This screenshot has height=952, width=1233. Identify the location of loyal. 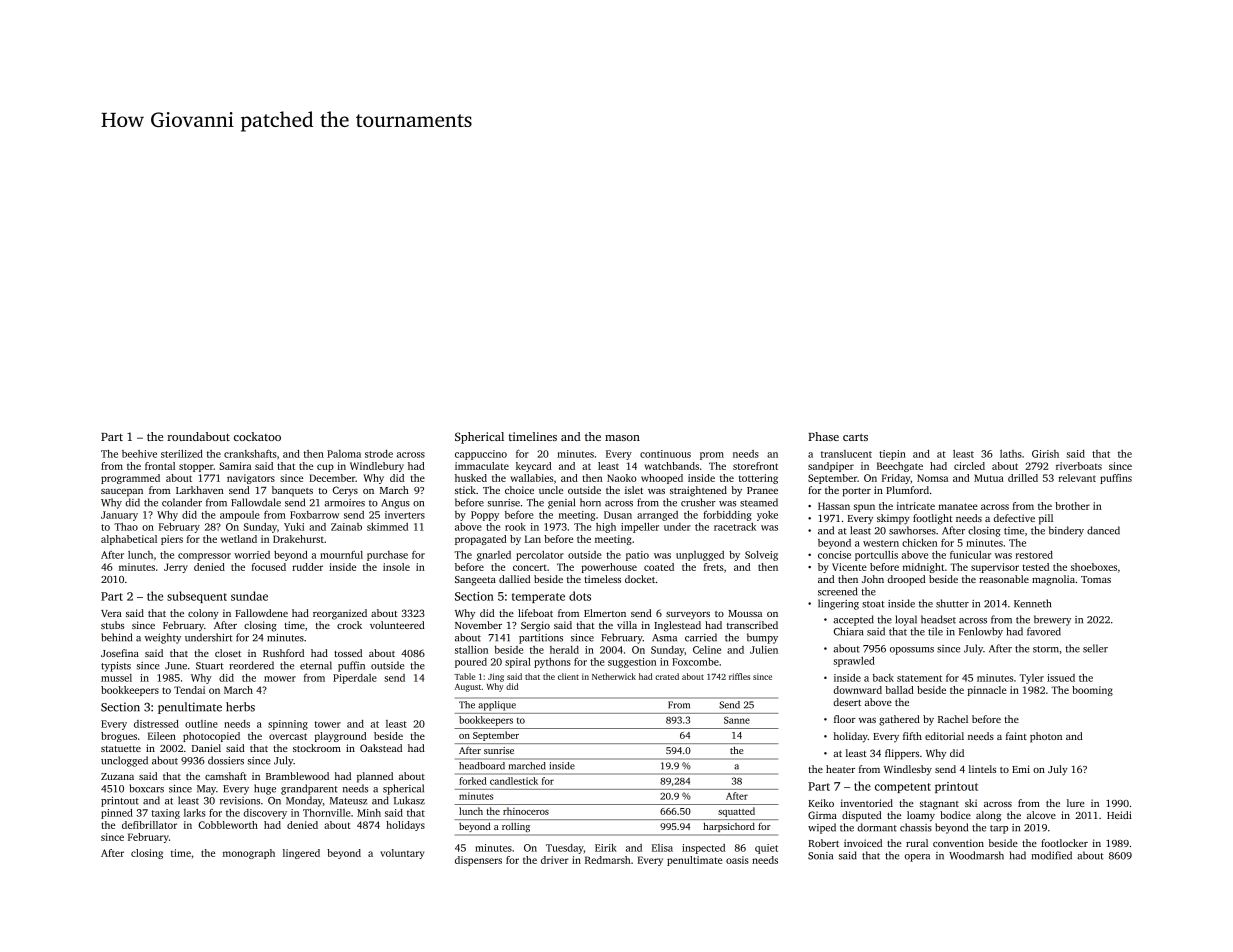
(906, 620).
